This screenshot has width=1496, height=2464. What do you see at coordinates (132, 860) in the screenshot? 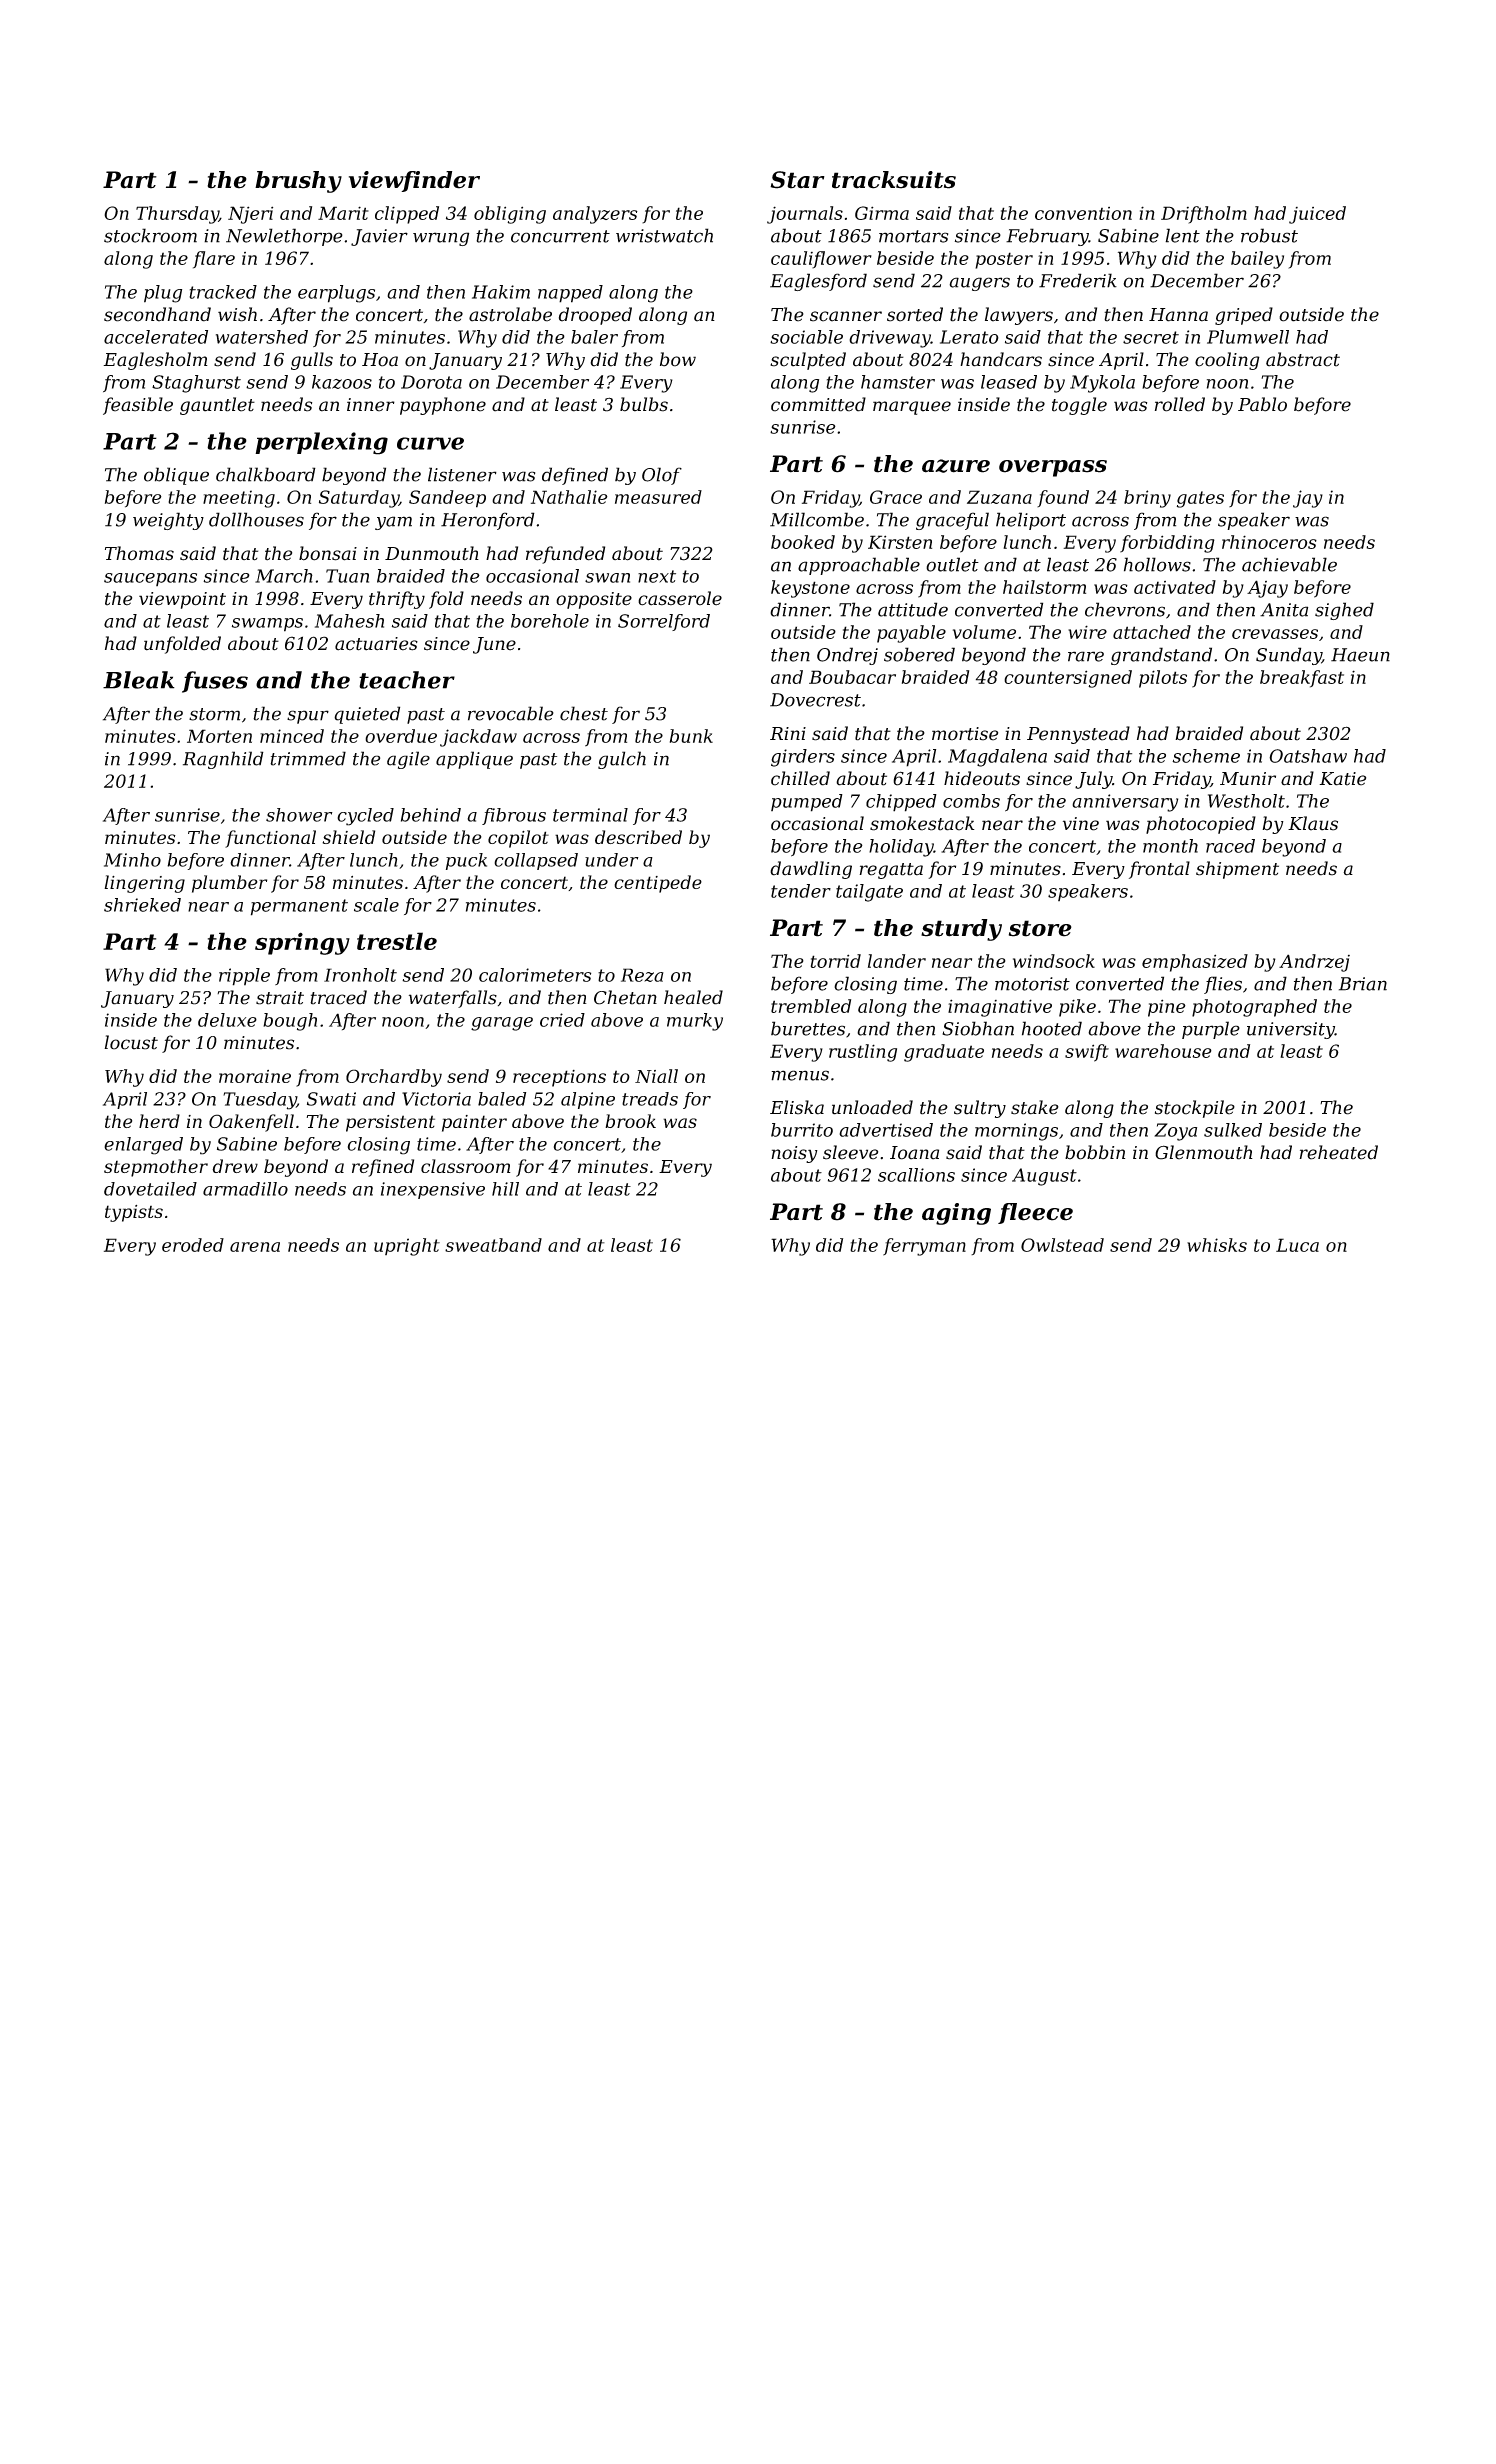
I see `Minho` at bounding box center [132, 860].
